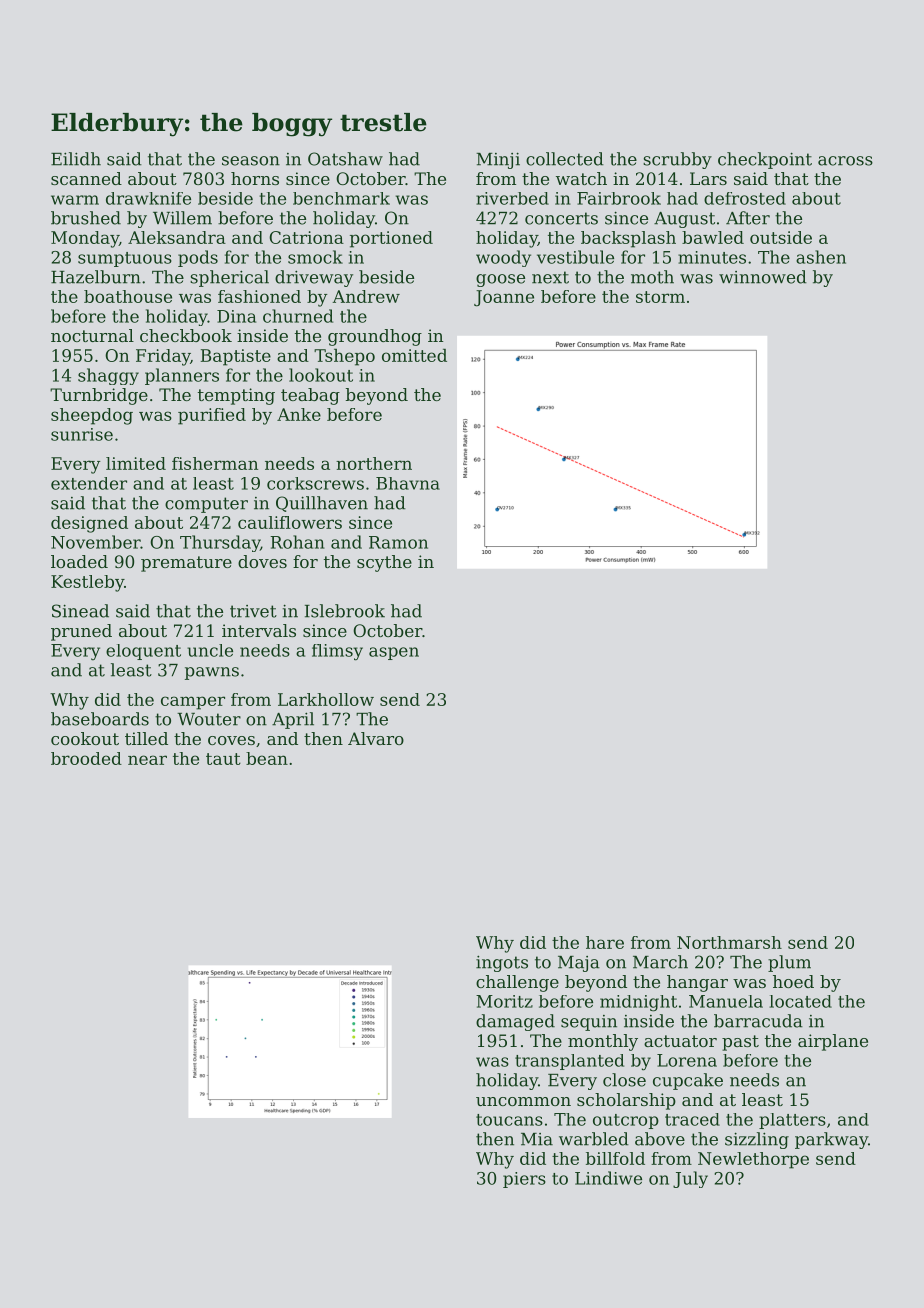  Describe the element at coordinates (729, 942) in the document. I see `Northmarsh` at that location.
